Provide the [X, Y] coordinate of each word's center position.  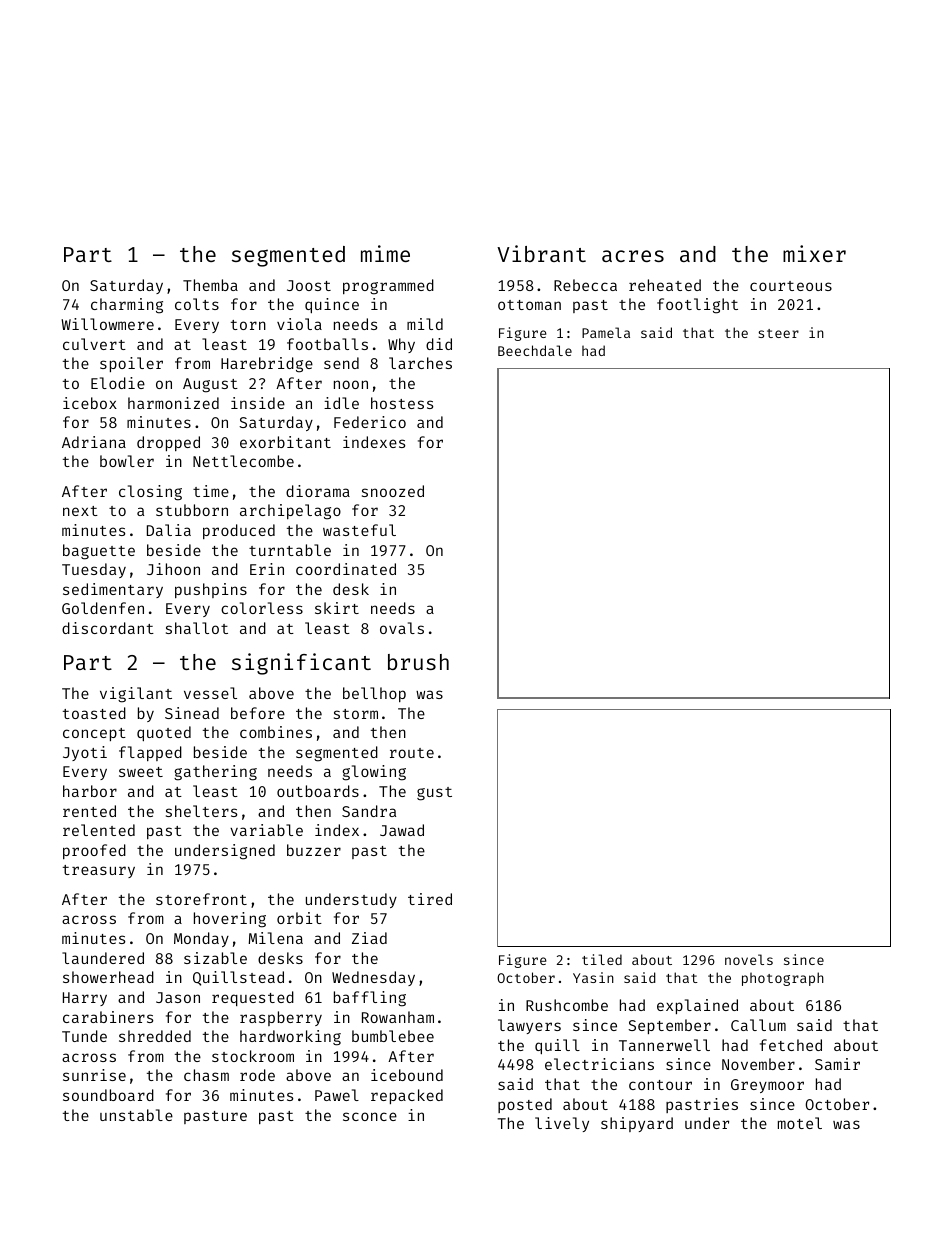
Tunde [84, 1036]
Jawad [402, 830]
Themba [210, 285]
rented [89, 811]
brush [418, 662]
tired [430, 899]
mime [385, 253]
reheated [665, 285]
